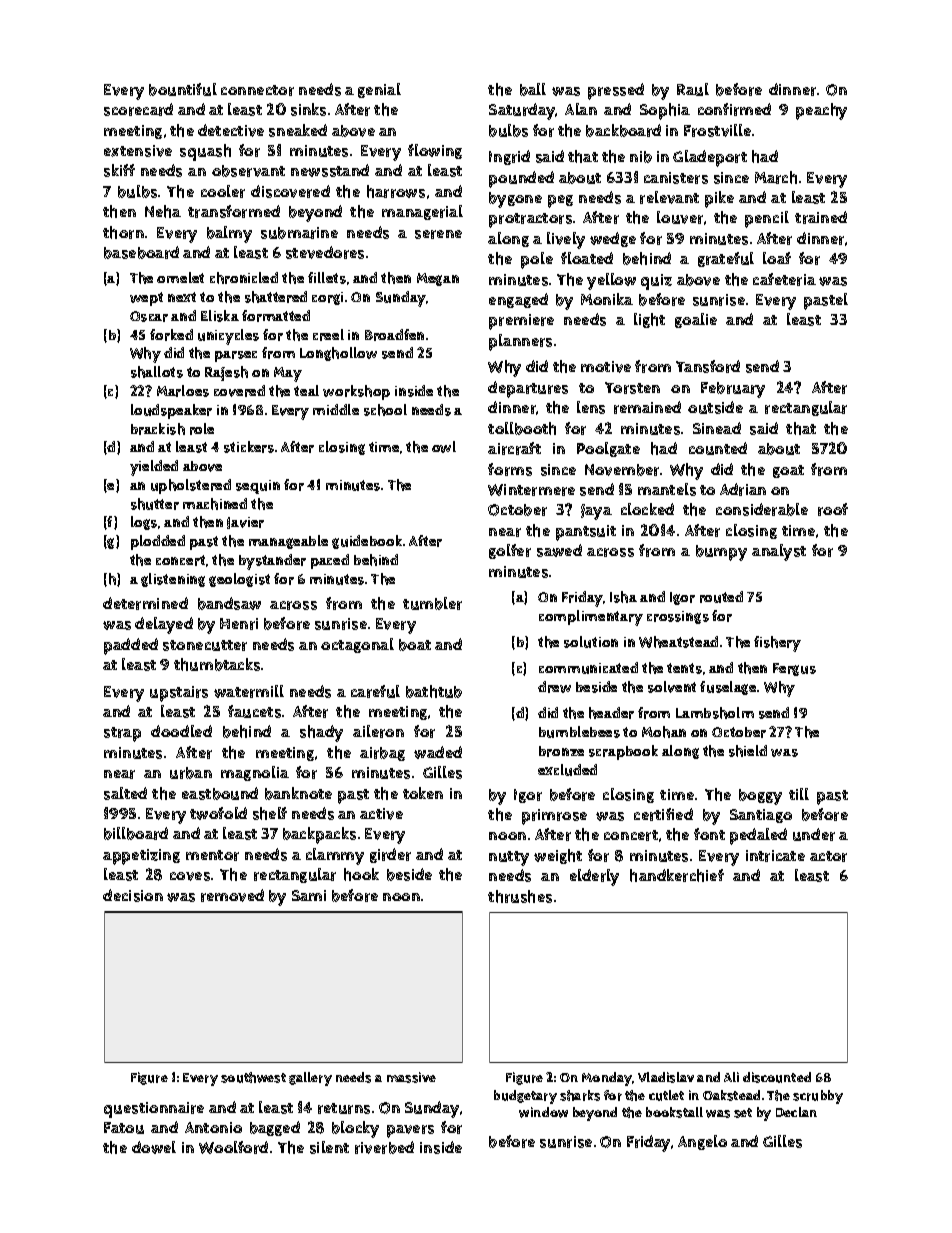 The width and height of the page is (952, 1233). Describe the element at coordinates (179, 694) in the page. I see `upstairs` at that location.
